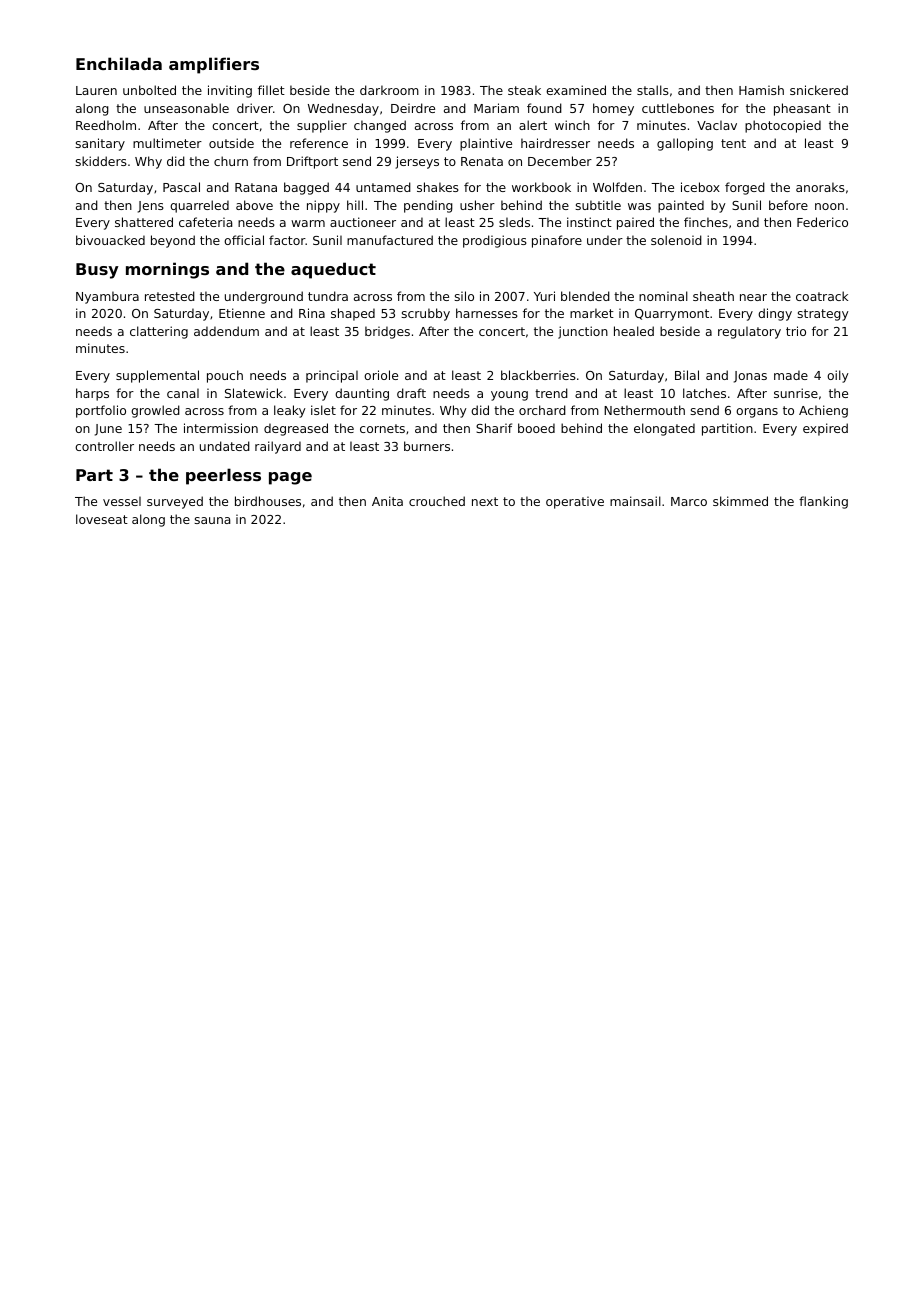  What do you see at coordinates (819, 90) in the page?
I see `snickered` at bounding box center [819, 90].
